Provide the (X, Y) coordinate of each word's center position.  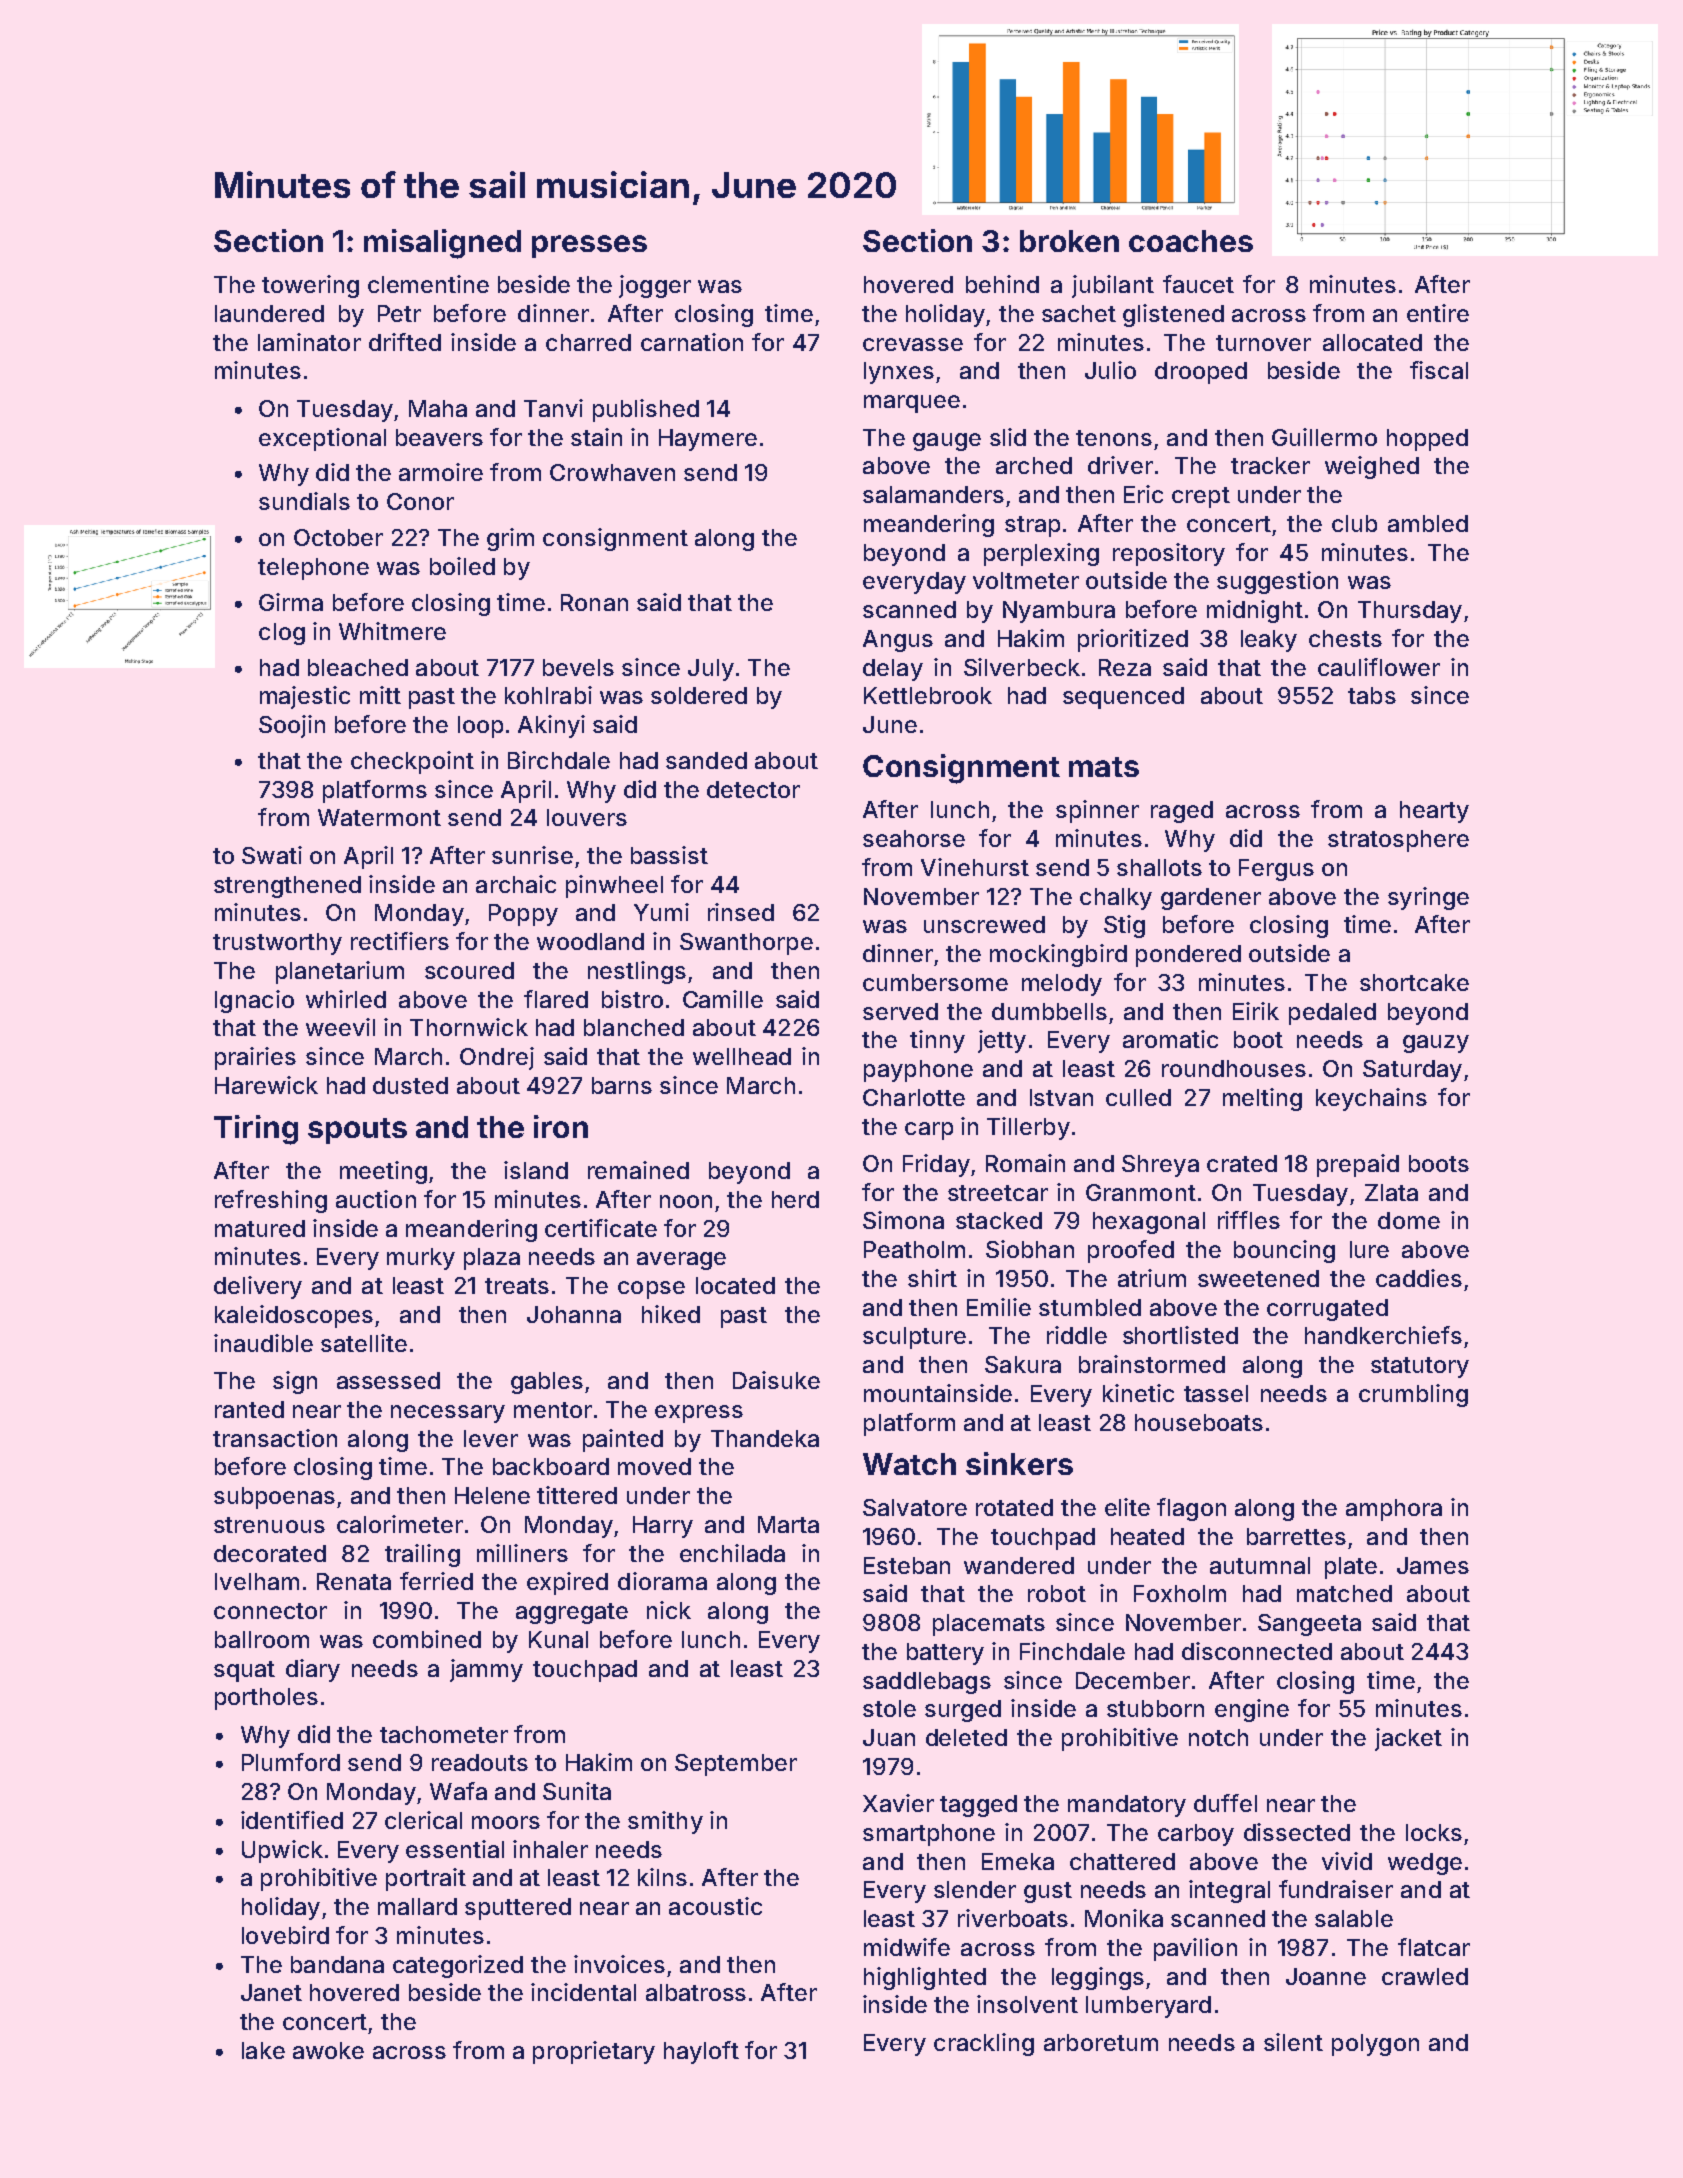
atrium (1152, 1278)
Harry (663, 1527)
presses (589, 246)
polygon (1375, 2045)
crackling (984, 2044)
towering (310, 286)
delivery (258, 1287)
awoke (328, 2050)
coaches (1191, 241)
